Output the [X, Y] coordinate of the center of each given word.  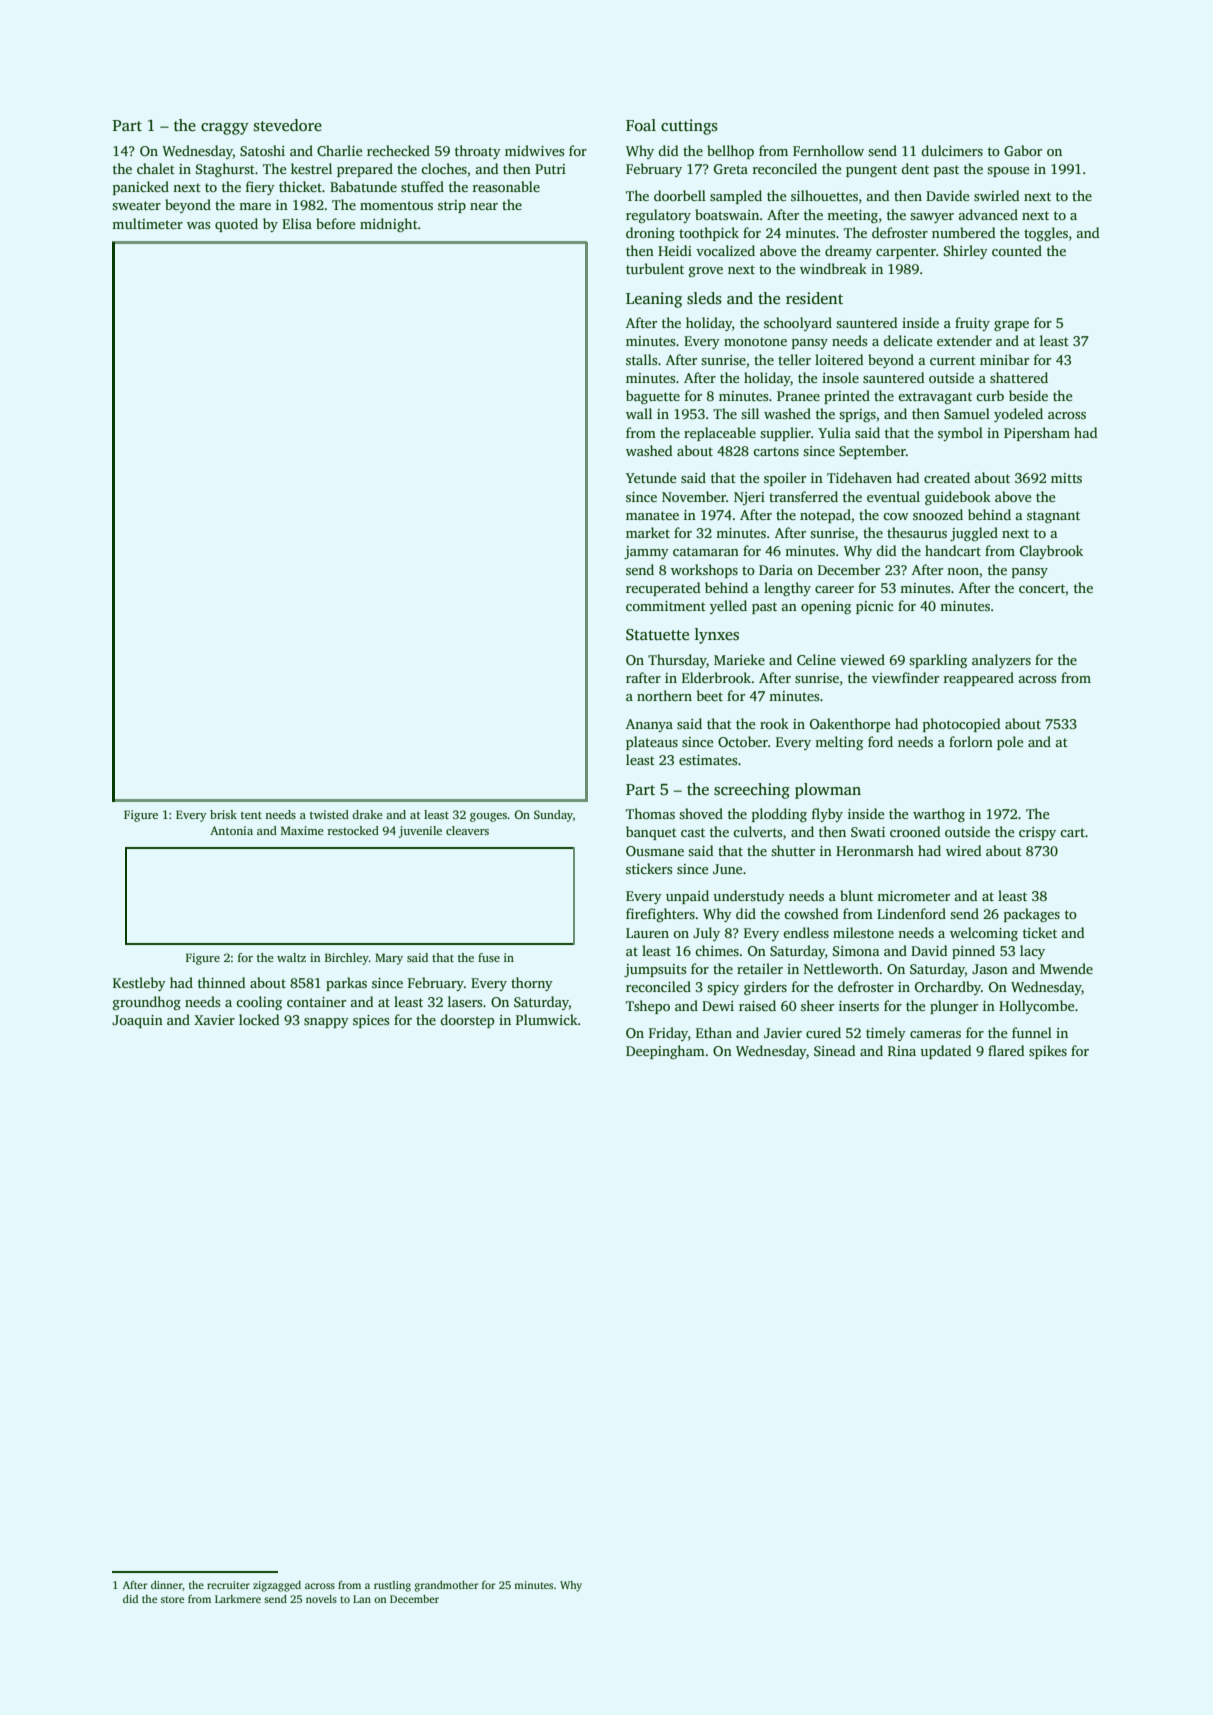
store [172, 1599]
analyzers [1001, 661]
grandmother [446, 1586]
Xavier [214, 1020]
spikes [1048, 1052]
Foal [641, 125]
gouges [489, 817]
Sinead [835, 1050]
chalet [156, 168]
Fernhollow [828, 150]
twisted [329, 814]
